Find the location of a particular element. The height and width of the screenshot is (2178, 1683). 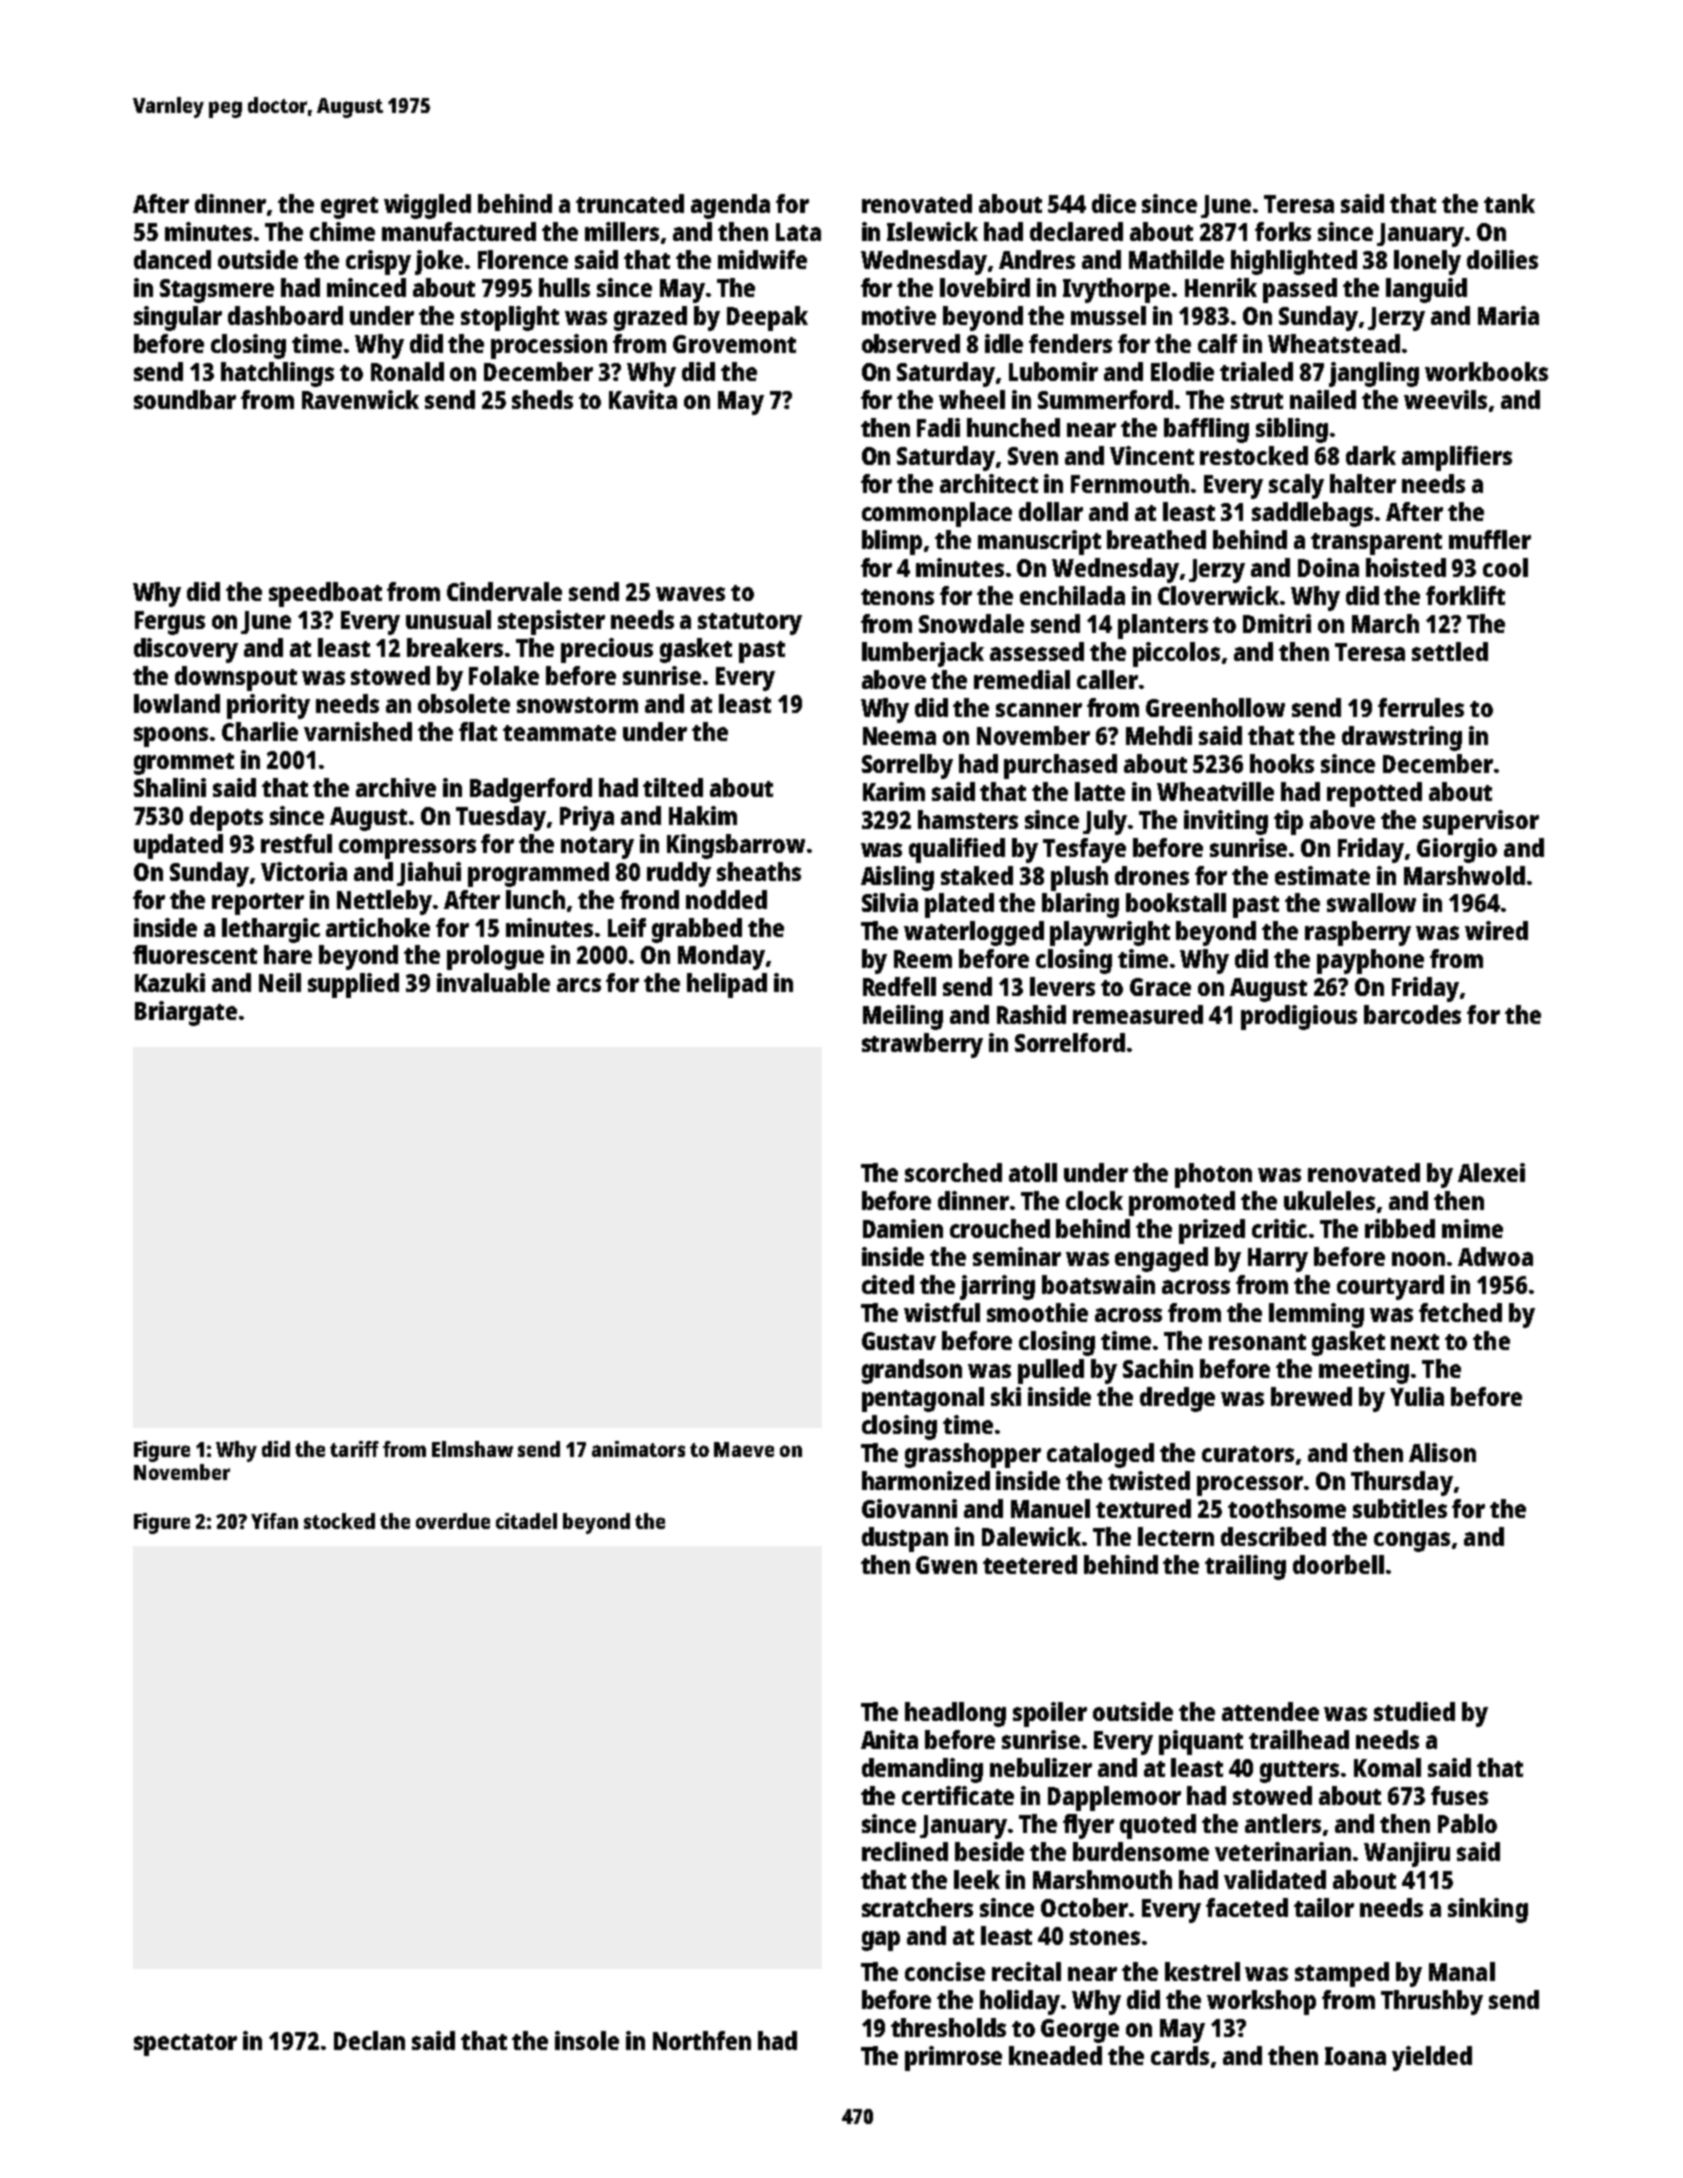

cards is located at coordinates (1180, 2055).
